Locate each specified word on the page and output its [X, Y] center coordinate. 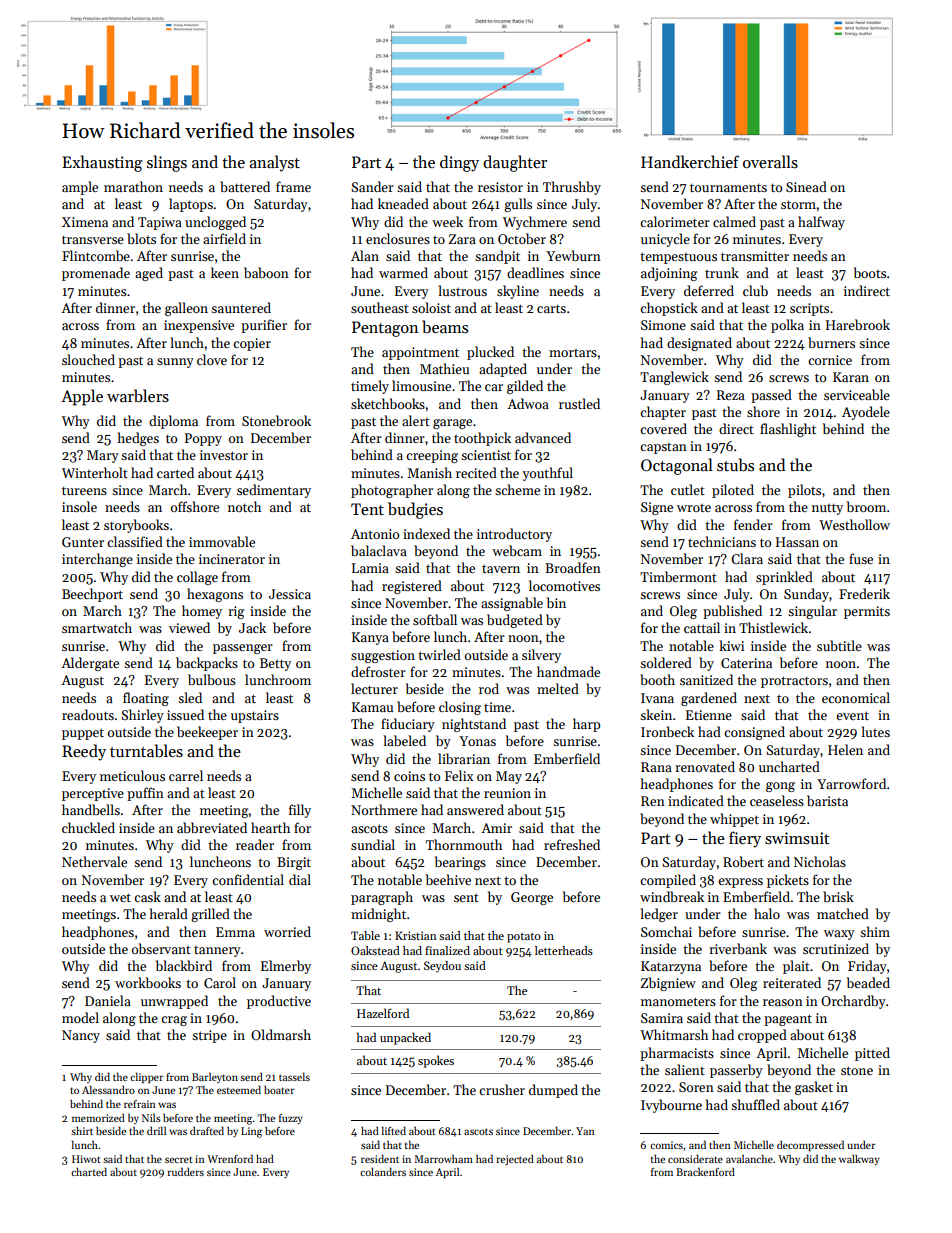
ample [80, 188]
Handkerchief [690, 161]
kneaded [403, 203]
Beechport [92, 595]
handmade [568, 671]
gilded [525, 387]
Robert [743, 861]
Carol [220, 982]
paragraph [382, 898]
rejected [515, 1159]
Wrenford [230, 1158]
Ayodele [866, 413]
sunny [175, 363]
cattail [702, 627]
